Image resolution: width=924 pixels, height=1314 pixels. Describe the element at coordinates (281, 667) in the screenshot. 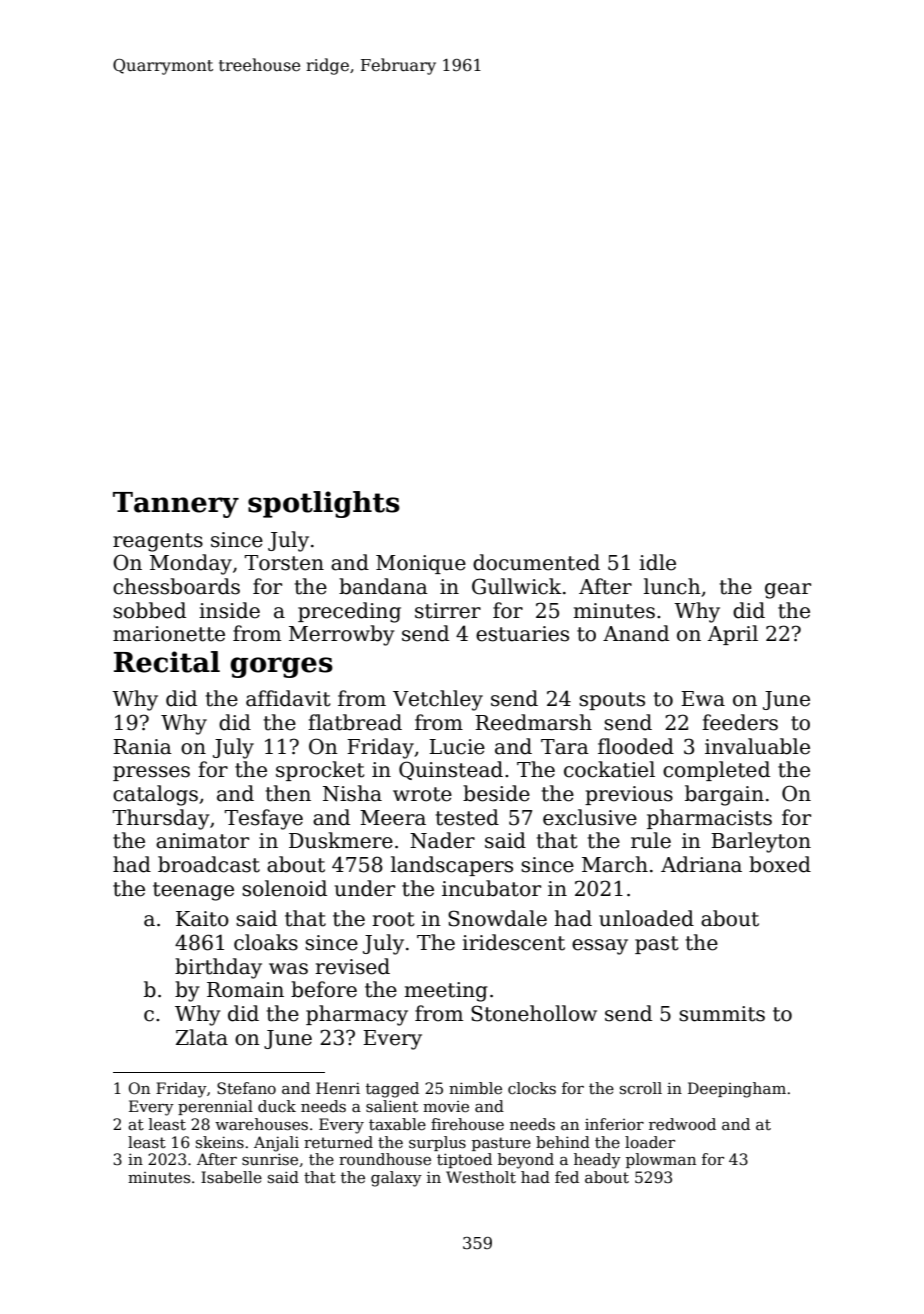

I see `gorges` at that location.
